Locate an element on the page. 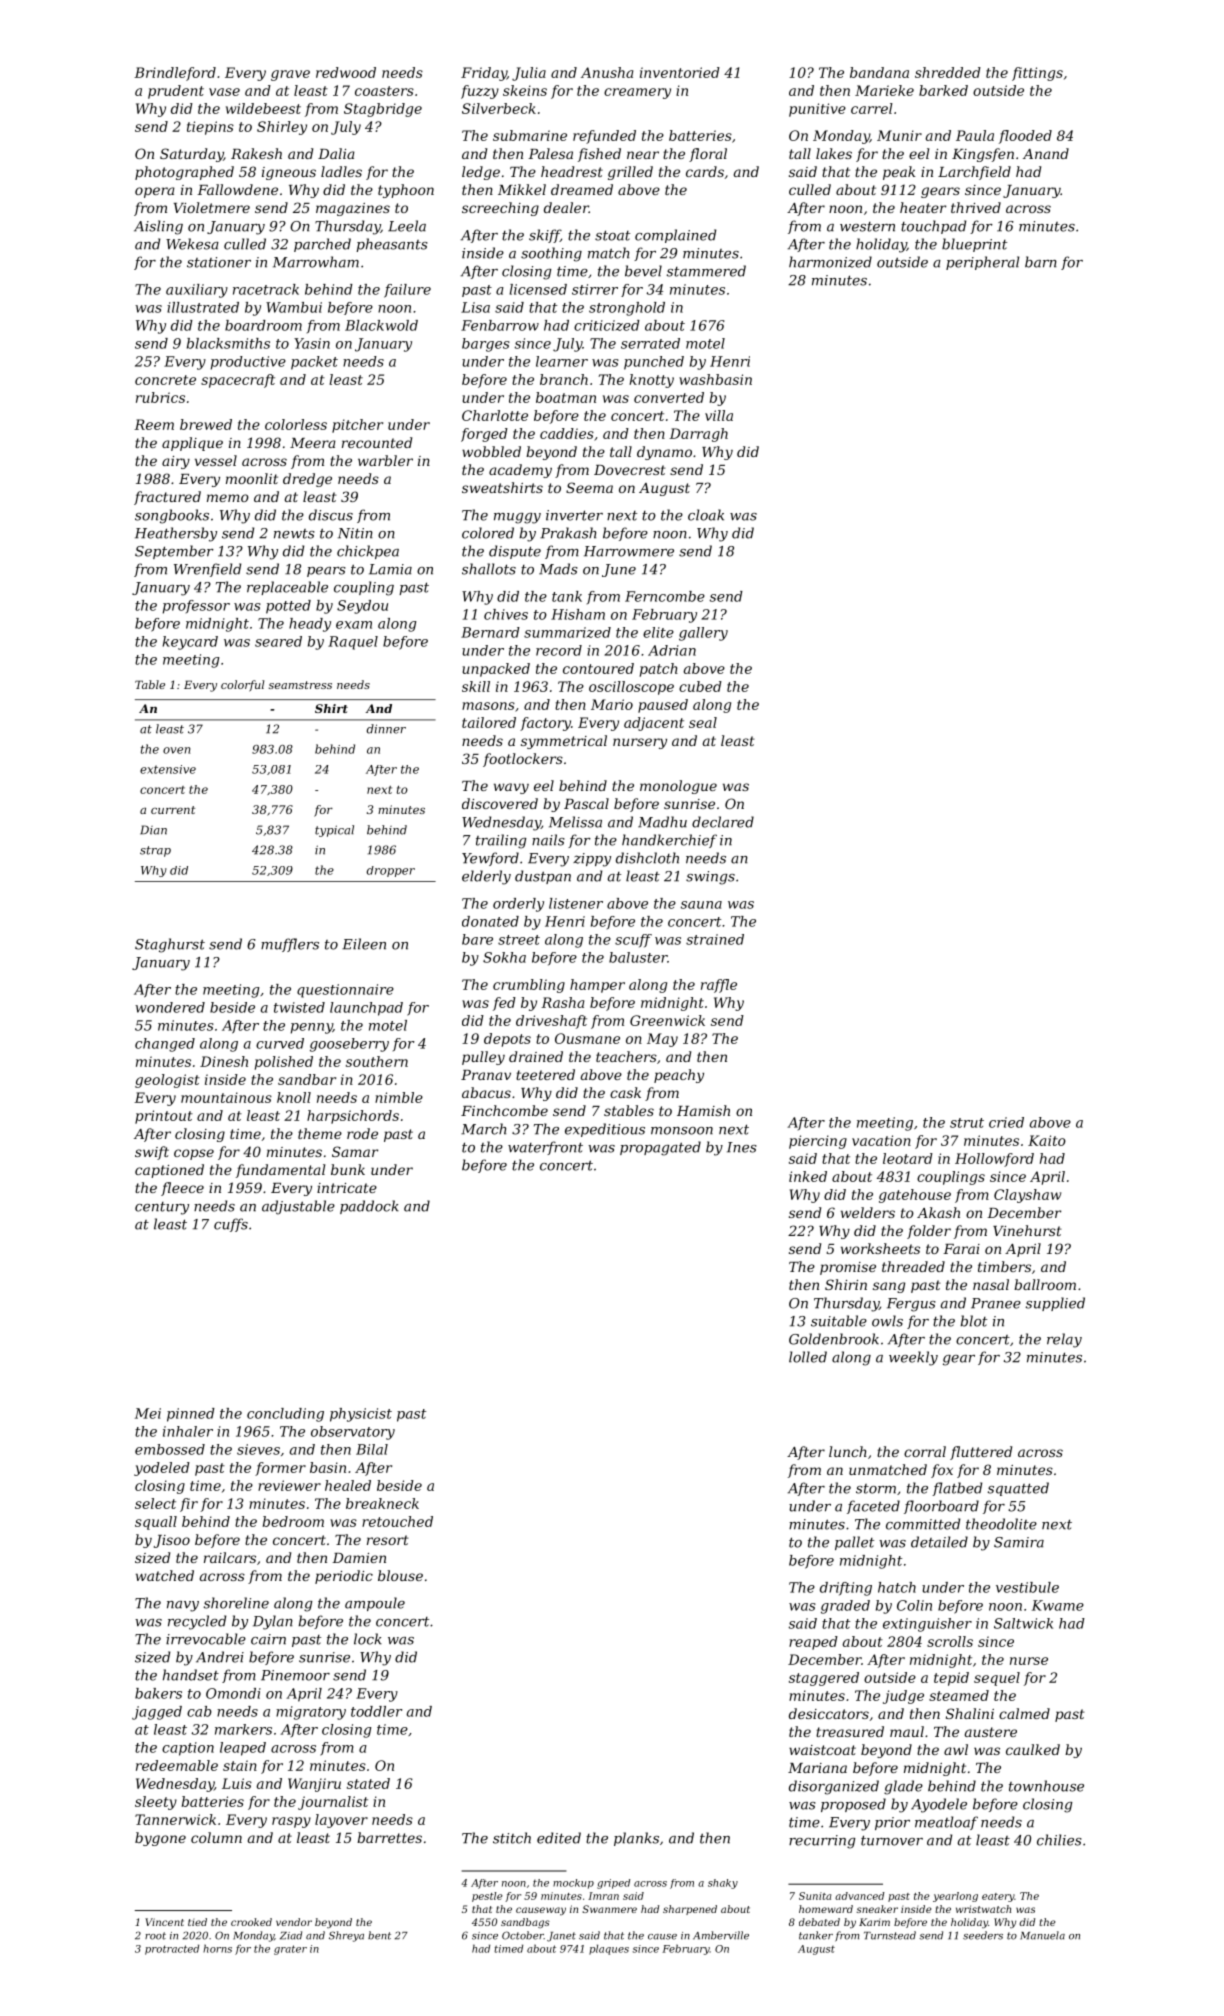 This image has height=2016, width=1224. strained is located at coordinates (715, 939).
